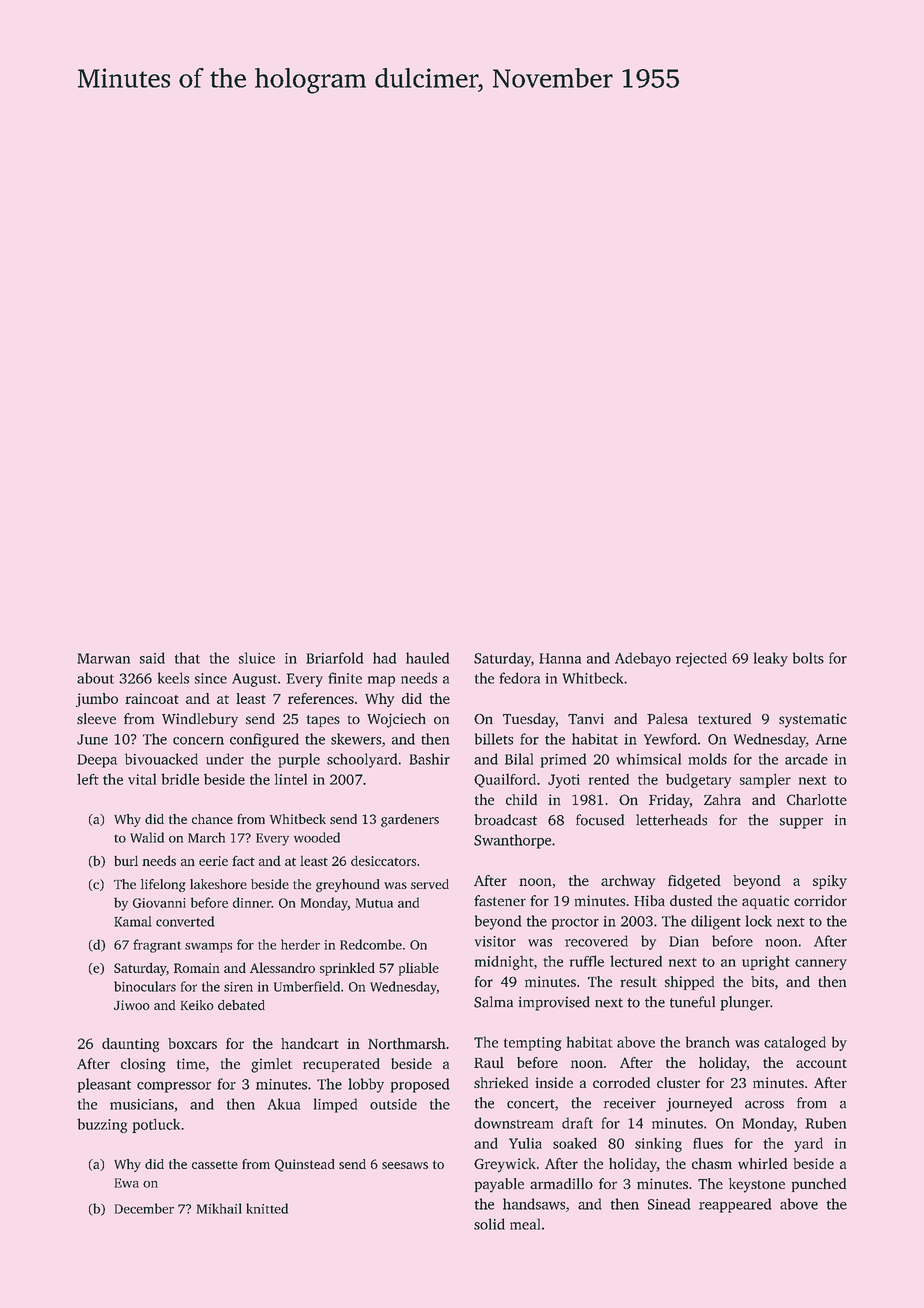 Image resolution: width=924 pixels, height=1308 pixels. Describe the element at coordinates (299, 760) in the screenshot. I see `purple` at that location.
